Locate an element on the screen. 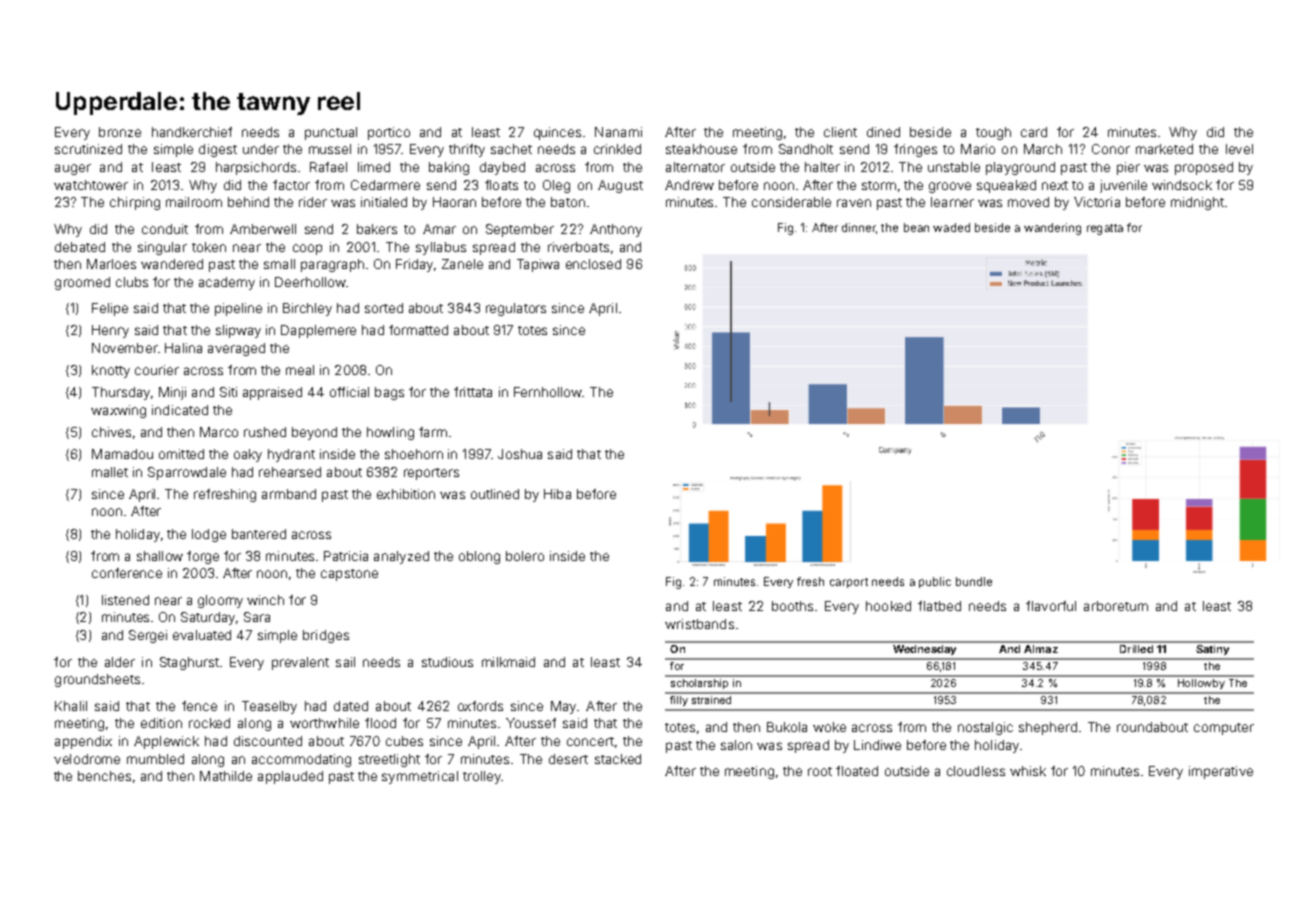 The height and width of the screenshot is (924, 1308). playground is located at coordinates (1020, 168).
